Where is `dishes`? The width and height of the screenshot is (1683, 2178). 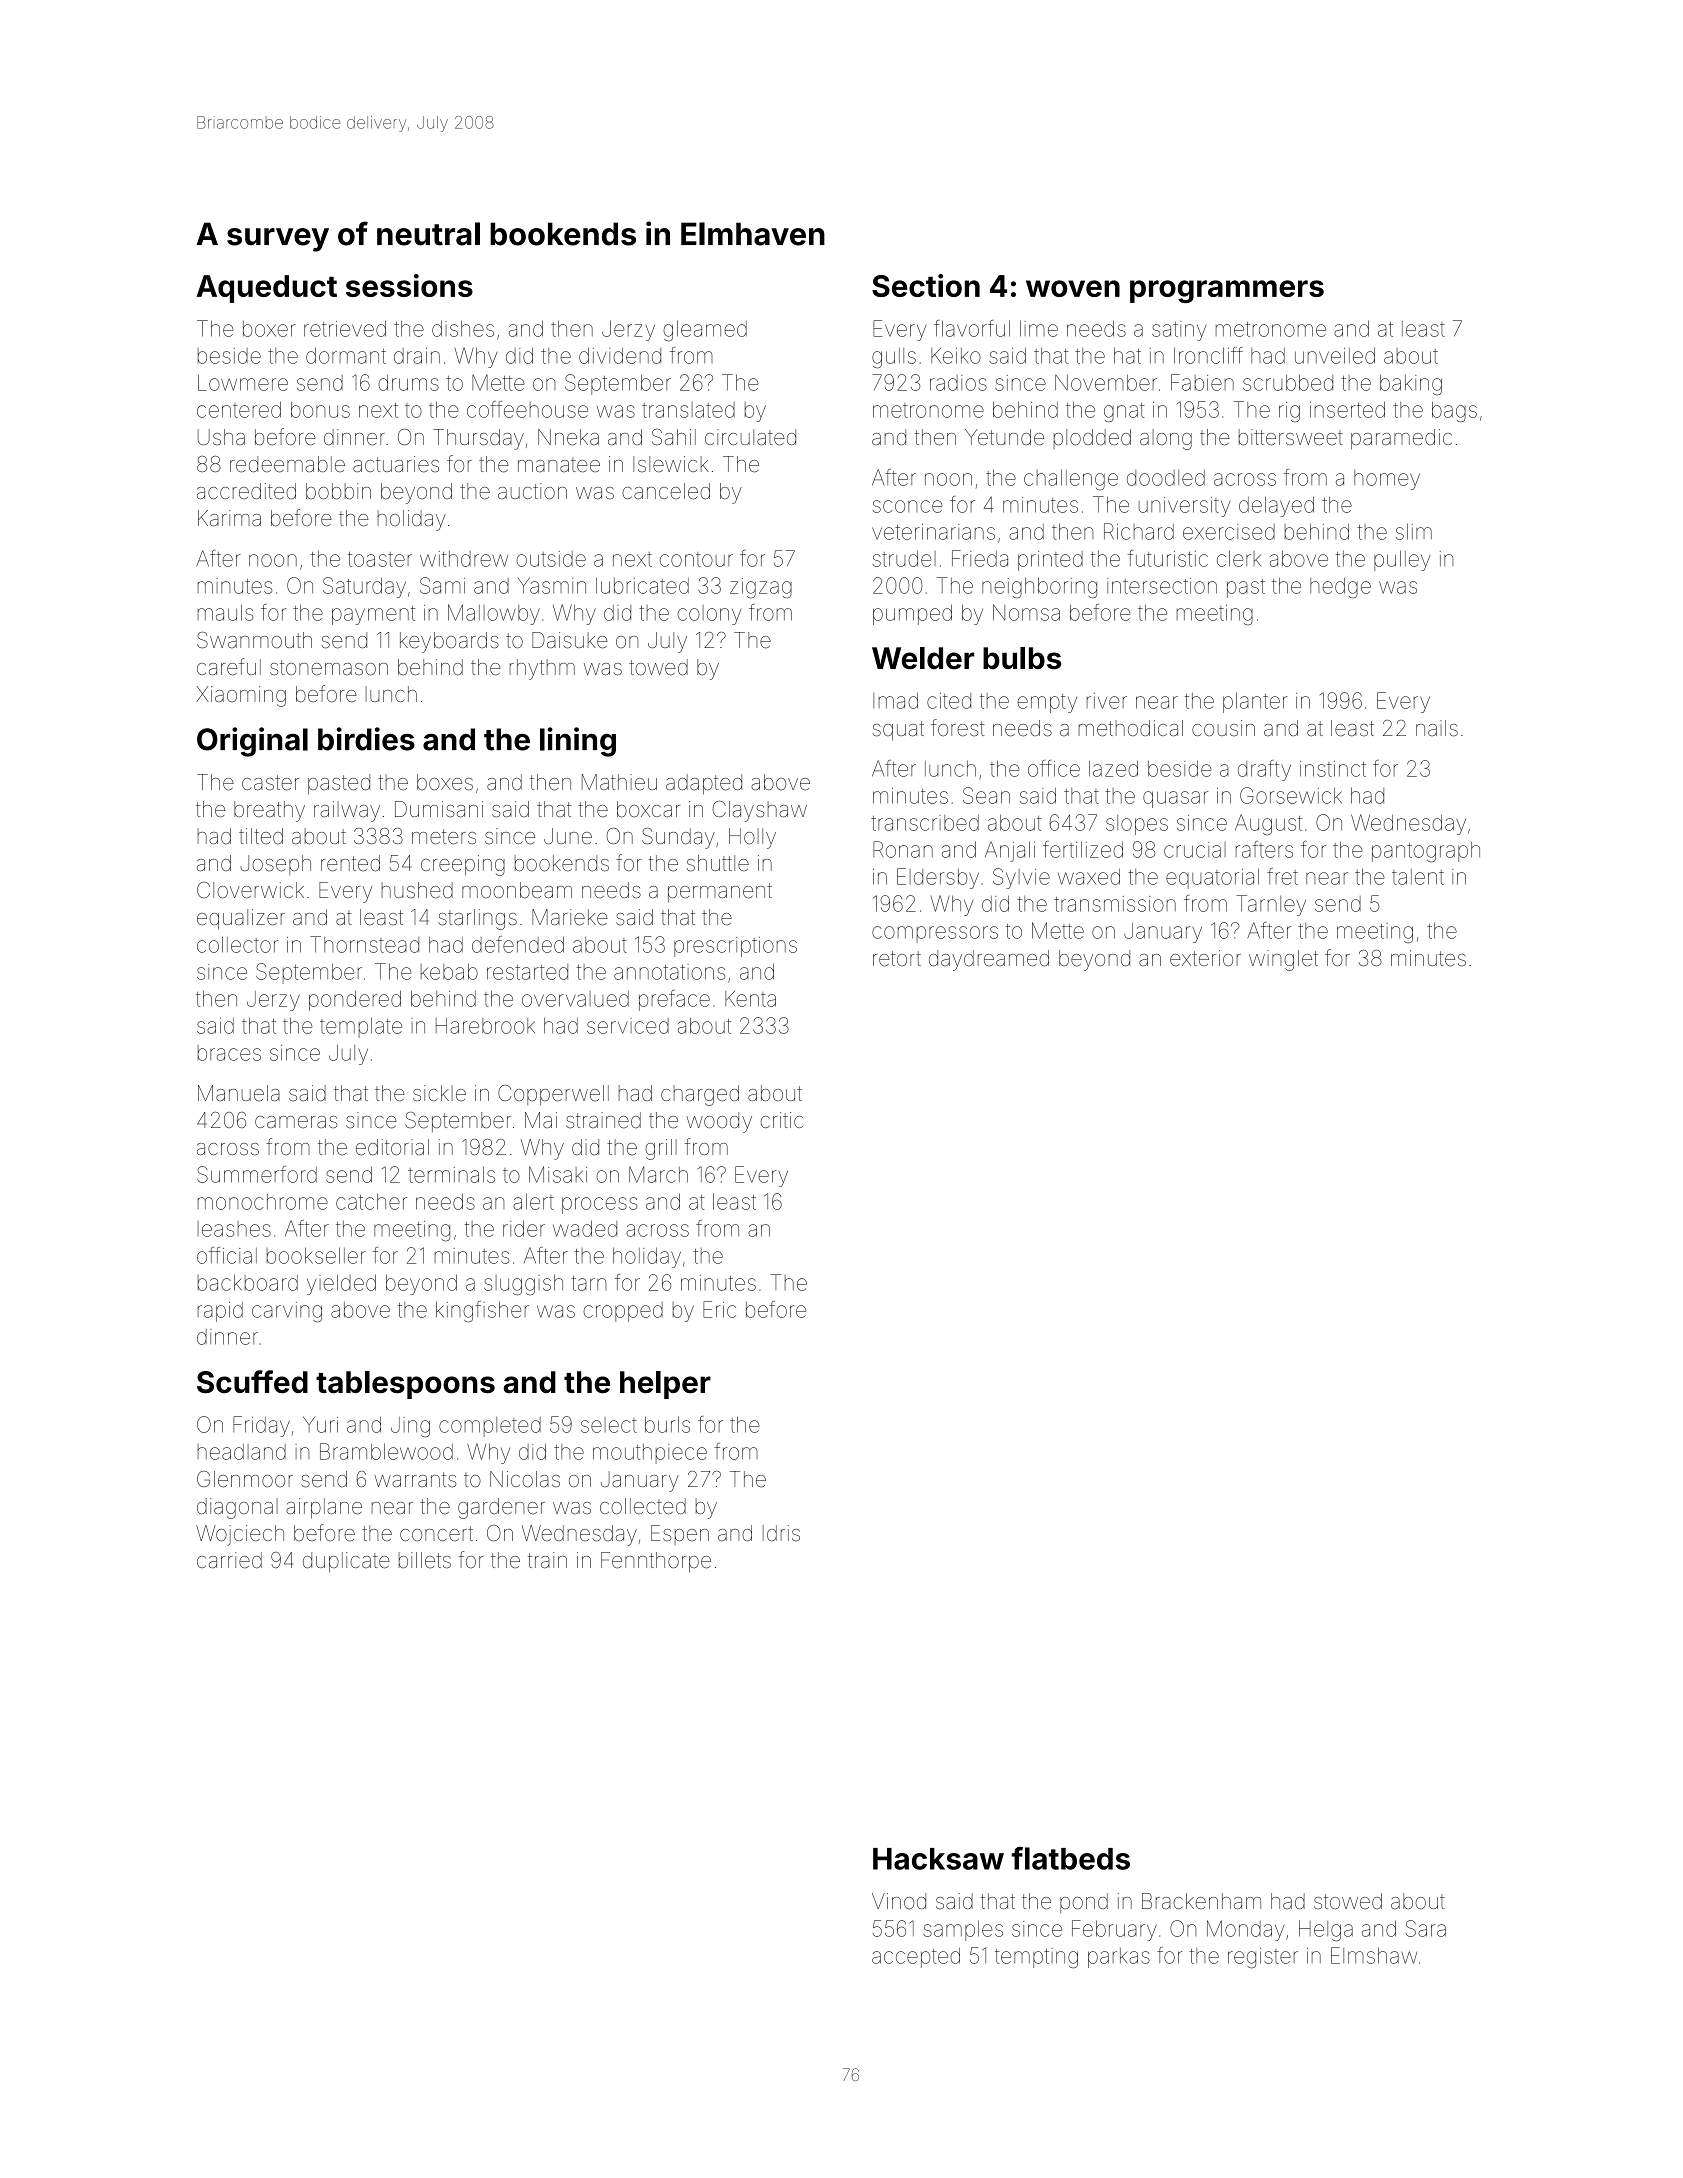 dishes is located at coordinates (463, 328).
